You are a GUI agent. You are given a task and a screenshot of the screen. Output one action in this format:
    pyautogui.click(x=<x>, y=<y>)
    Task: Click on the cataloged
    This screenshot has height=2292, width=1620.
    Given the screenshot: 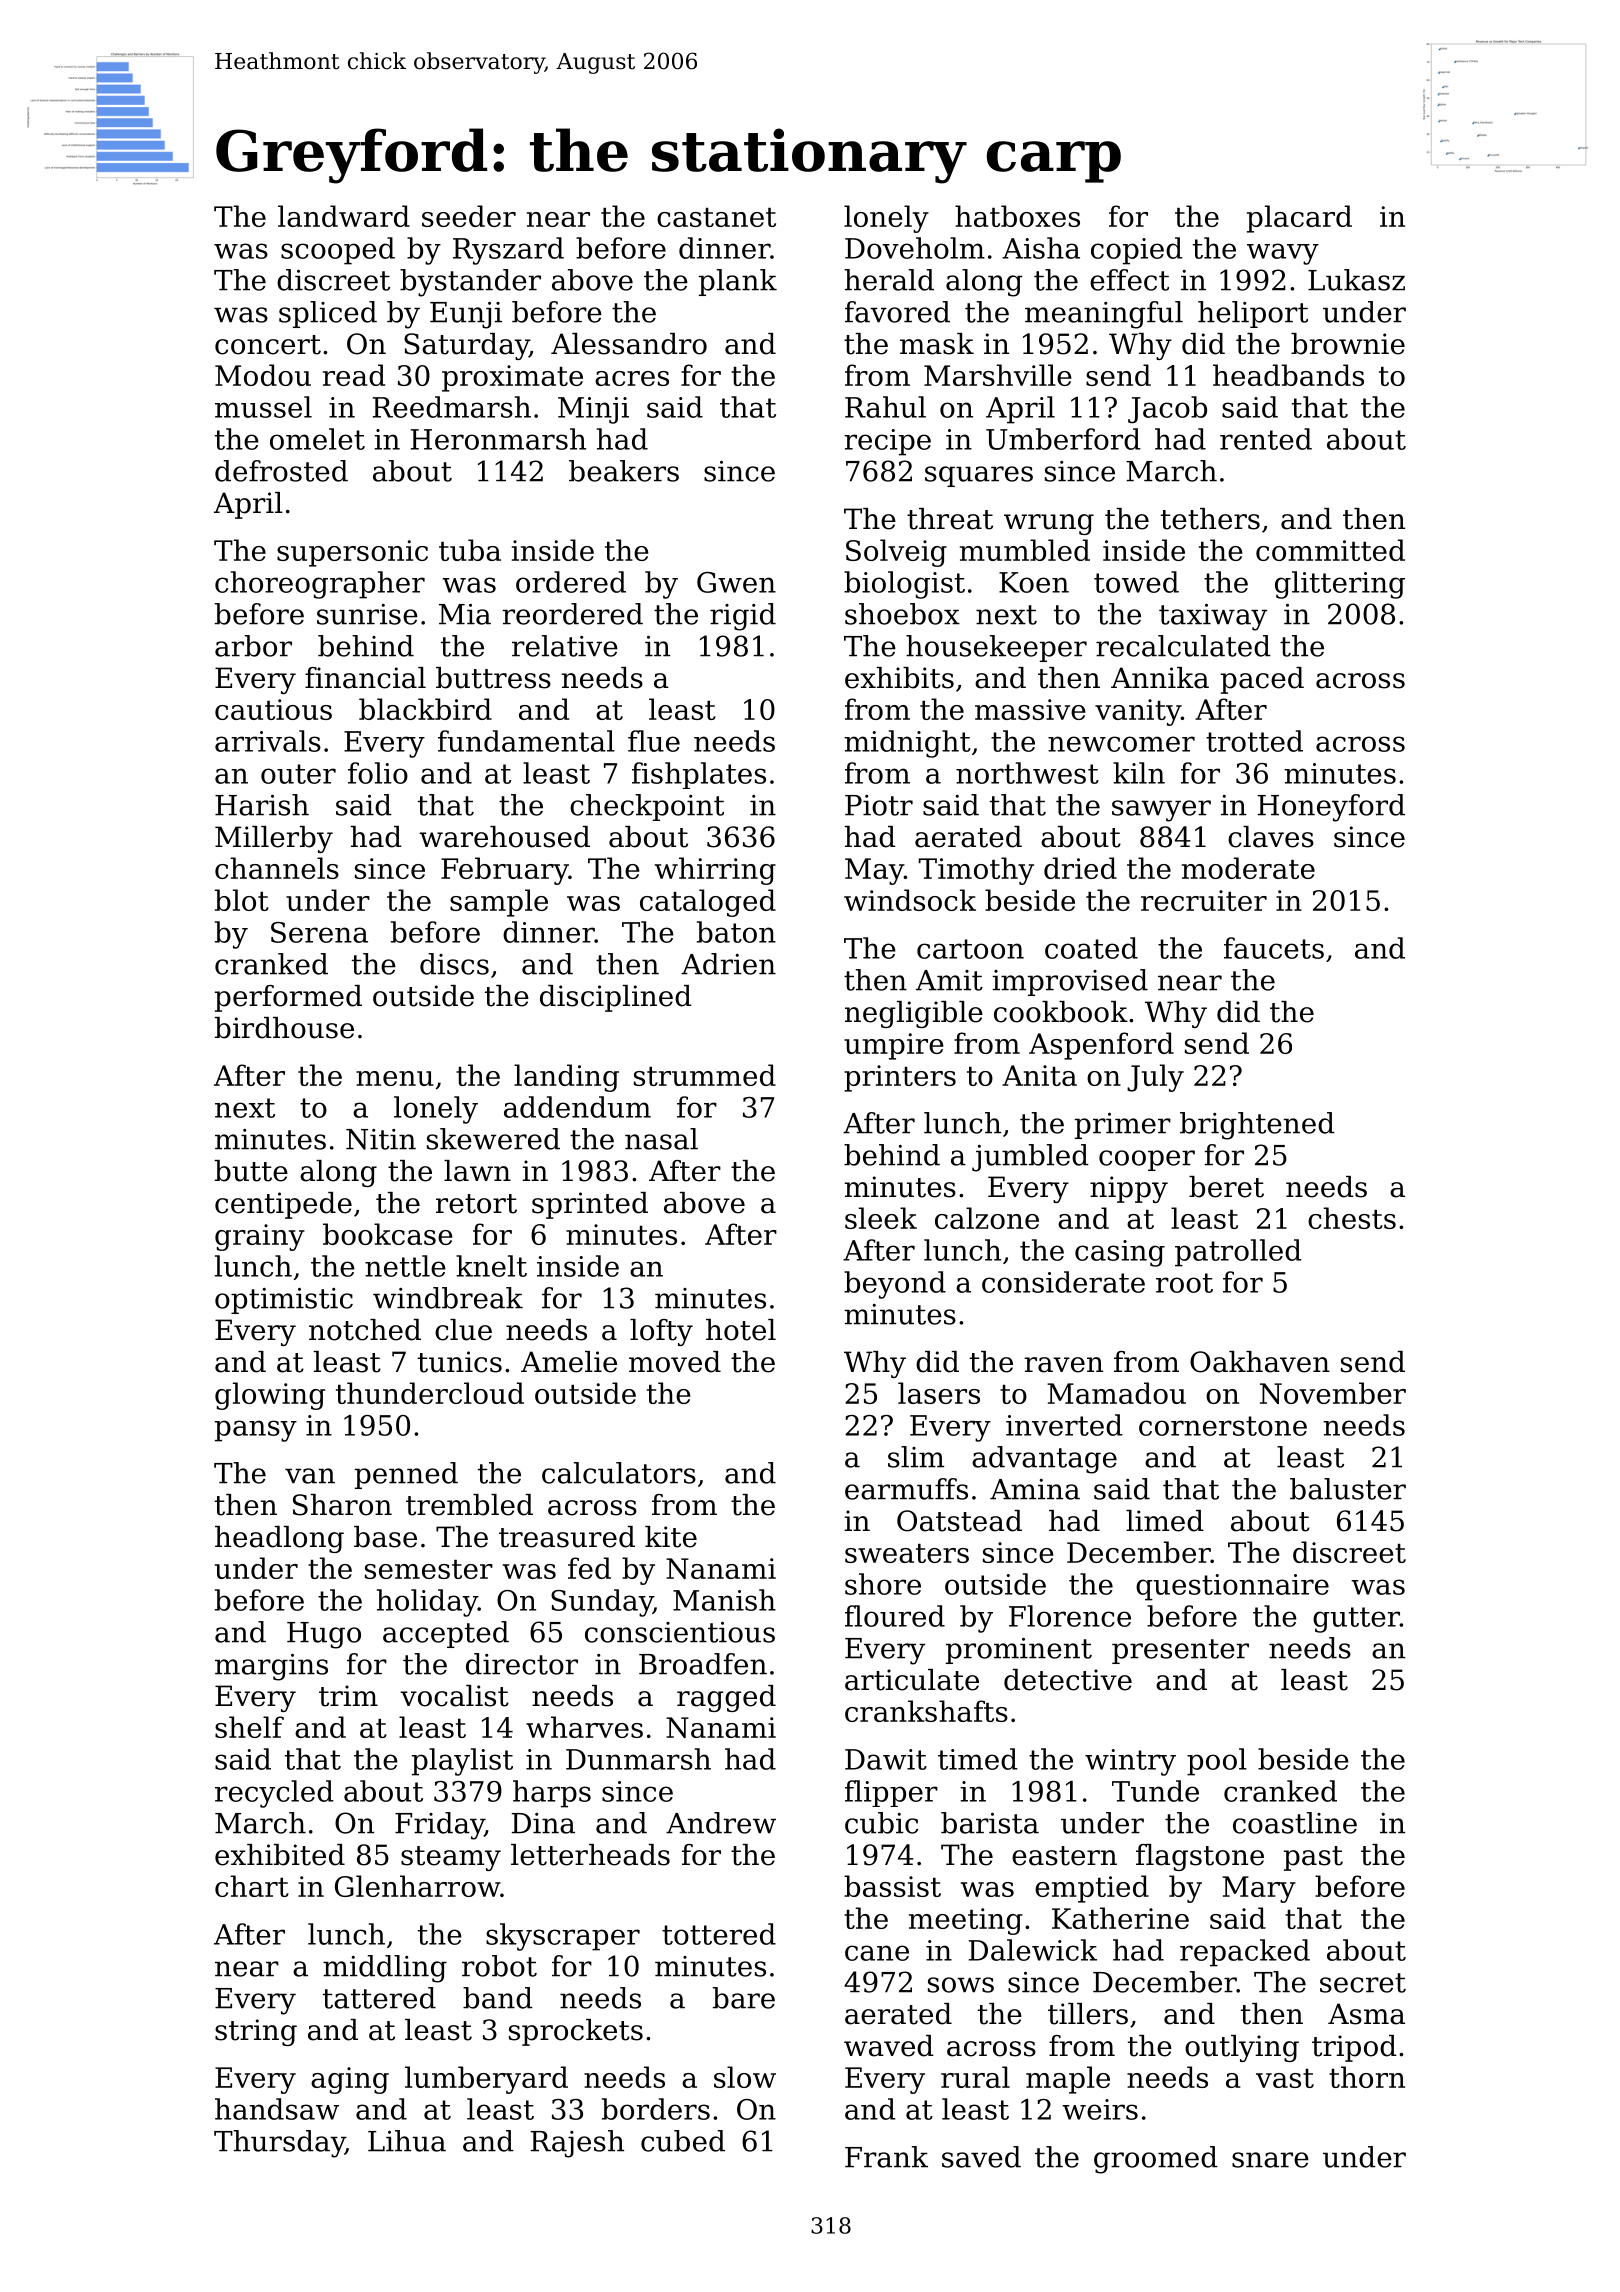 What is the action you would take?
    pyautogui.click(x=708, y=903)
